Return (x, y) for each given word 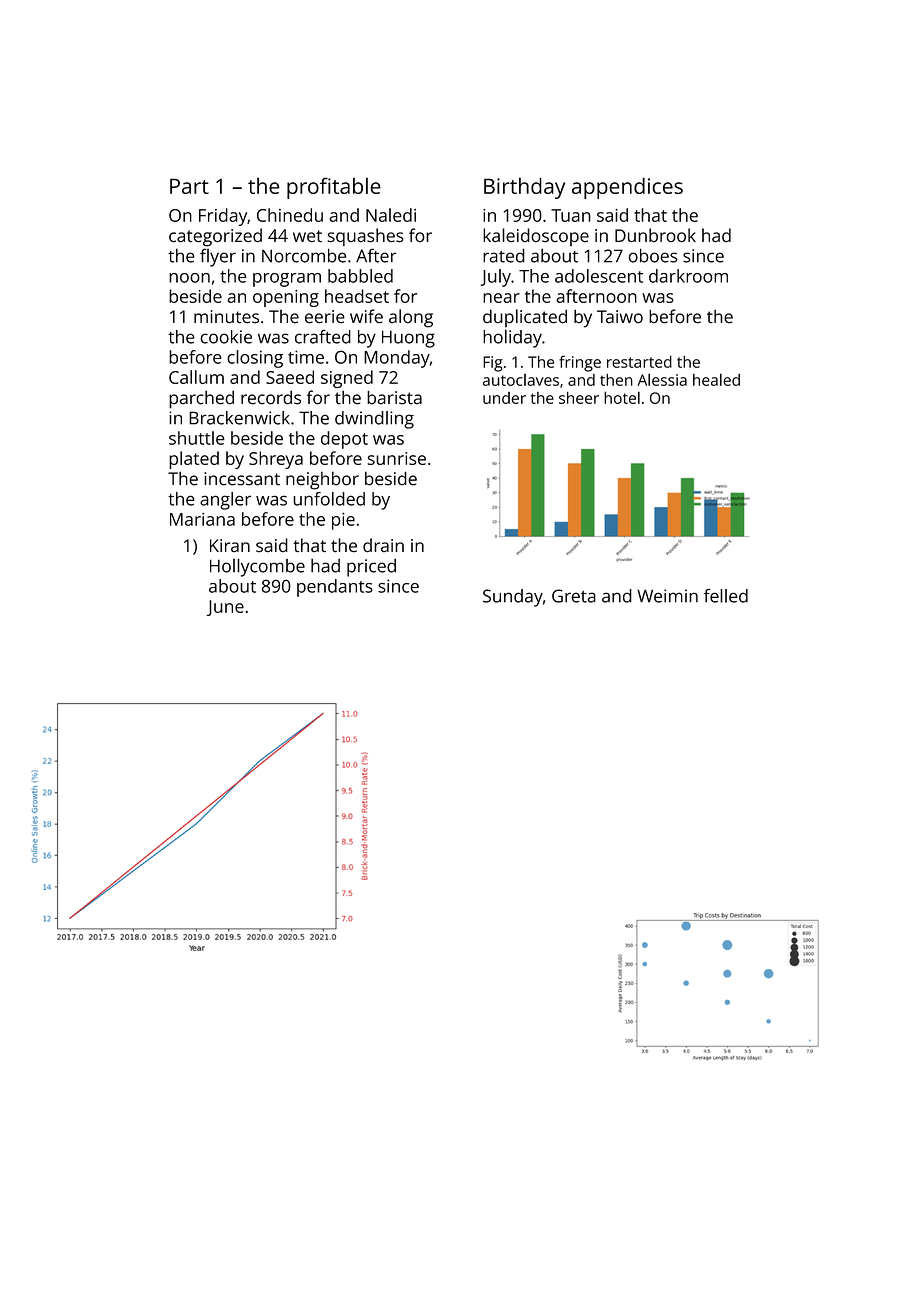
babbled (360, 276)
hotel (622, 397)
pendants (335, 588)
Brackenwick (239, 418)
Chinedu (290, 215)
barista (394, 397)
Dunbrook (655, 235)
